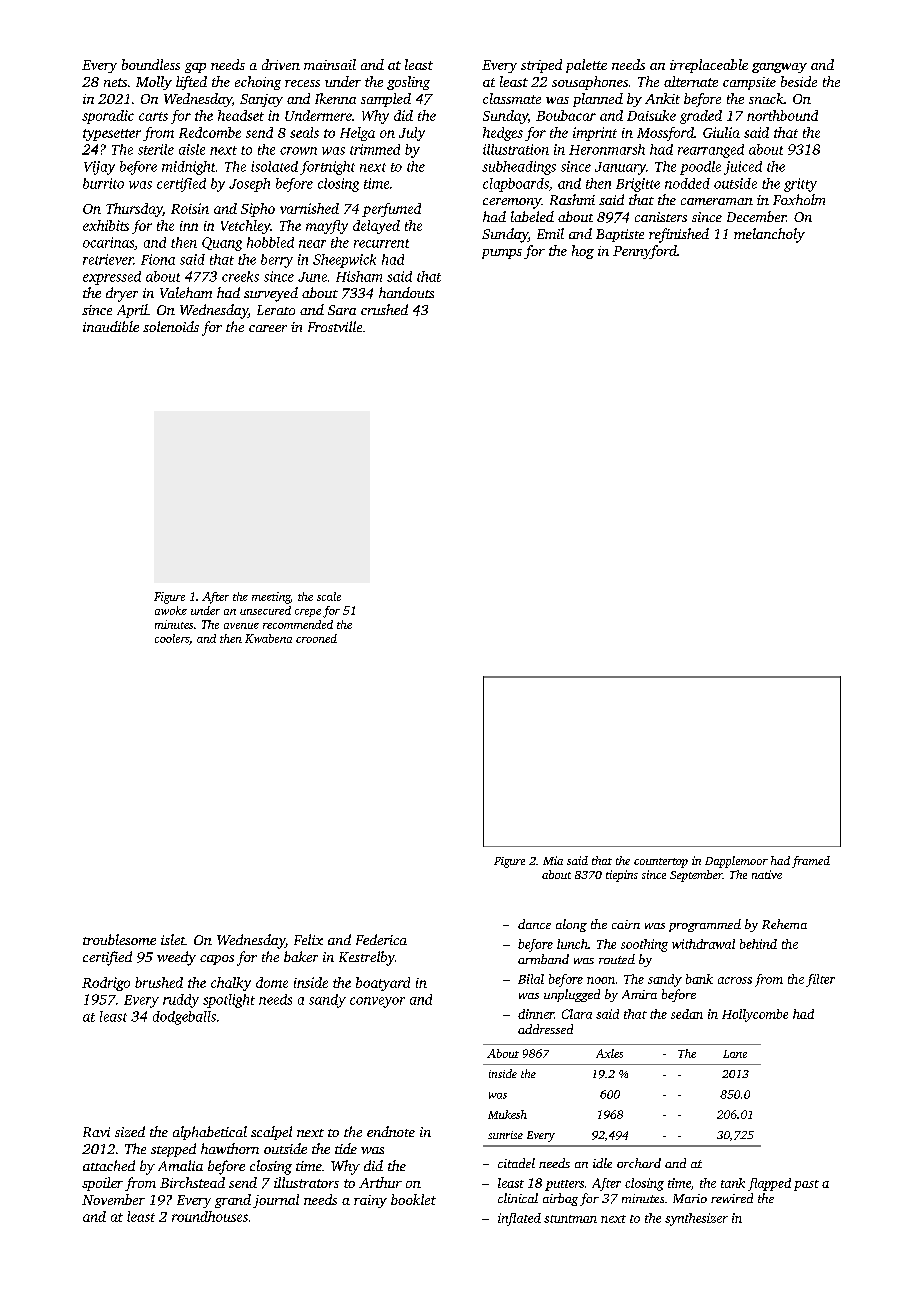 This screenshot has width=924, height=1314. Describe the element at coordinates (566, 115) in the screenshot. I see `Boubacar` at that location.
